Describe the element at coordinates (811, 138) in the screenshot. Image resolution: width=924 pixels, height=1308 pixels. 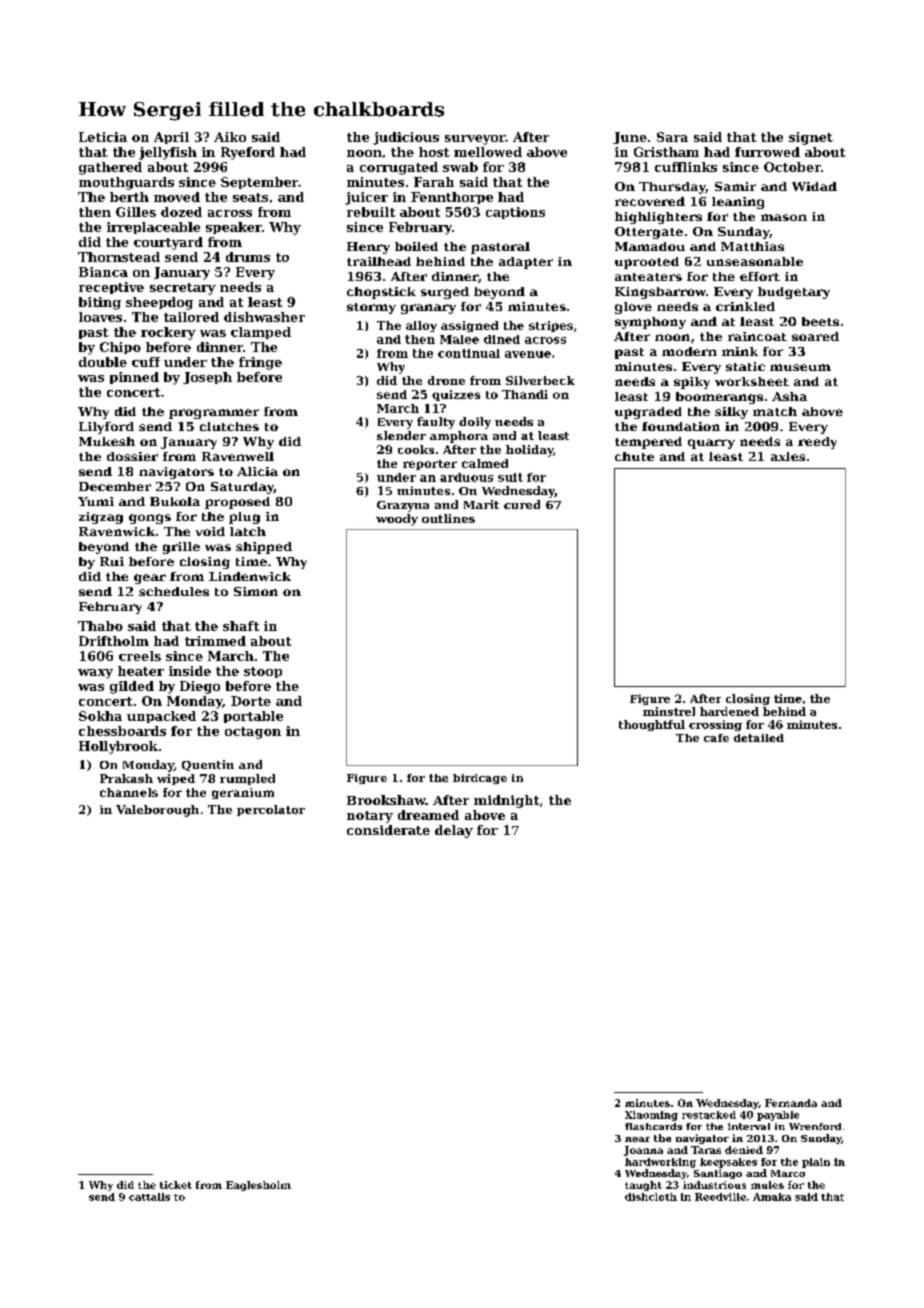
I see `signet` at that location.
